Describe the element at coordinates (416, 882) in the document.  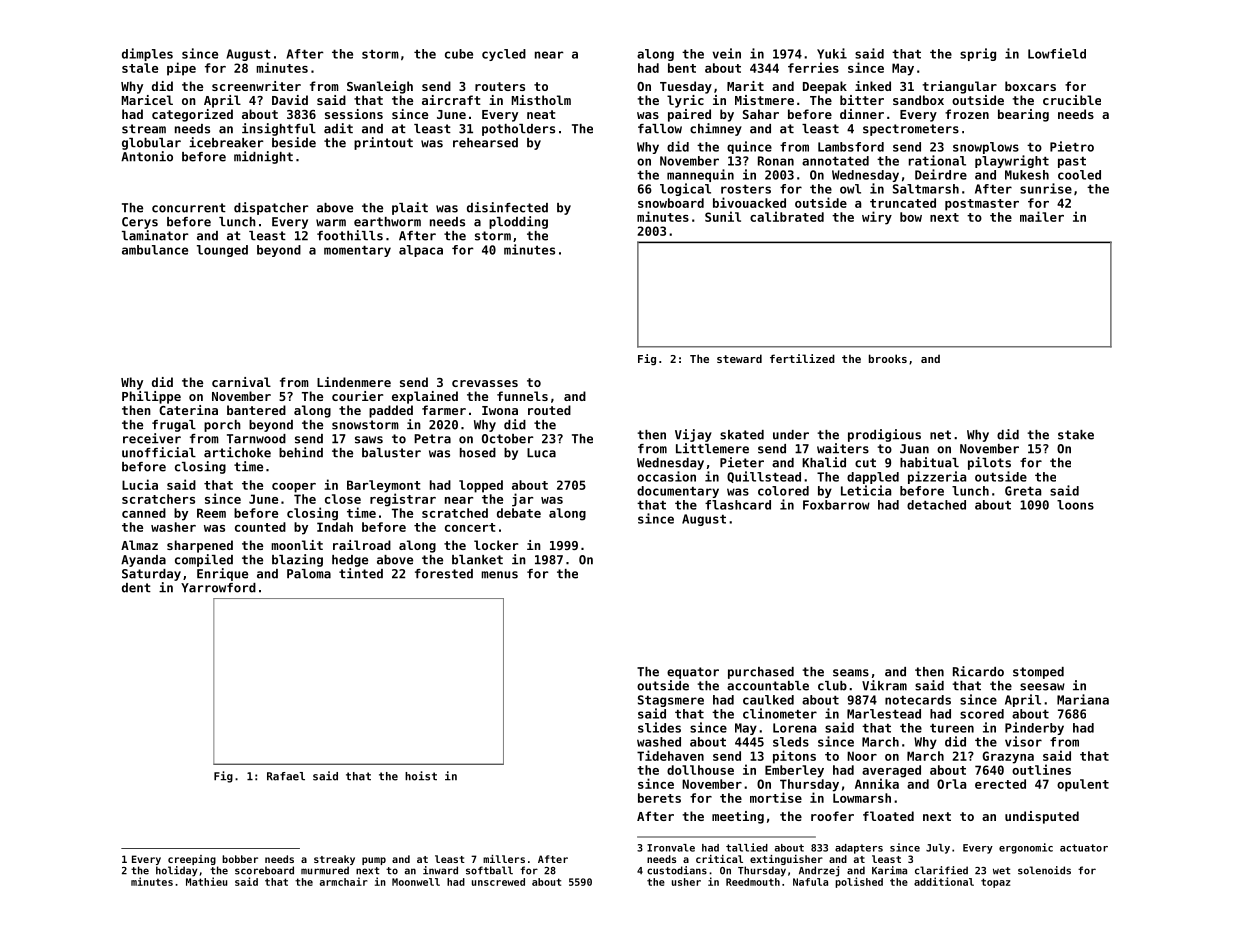
I see `Moonwell` at that location.
